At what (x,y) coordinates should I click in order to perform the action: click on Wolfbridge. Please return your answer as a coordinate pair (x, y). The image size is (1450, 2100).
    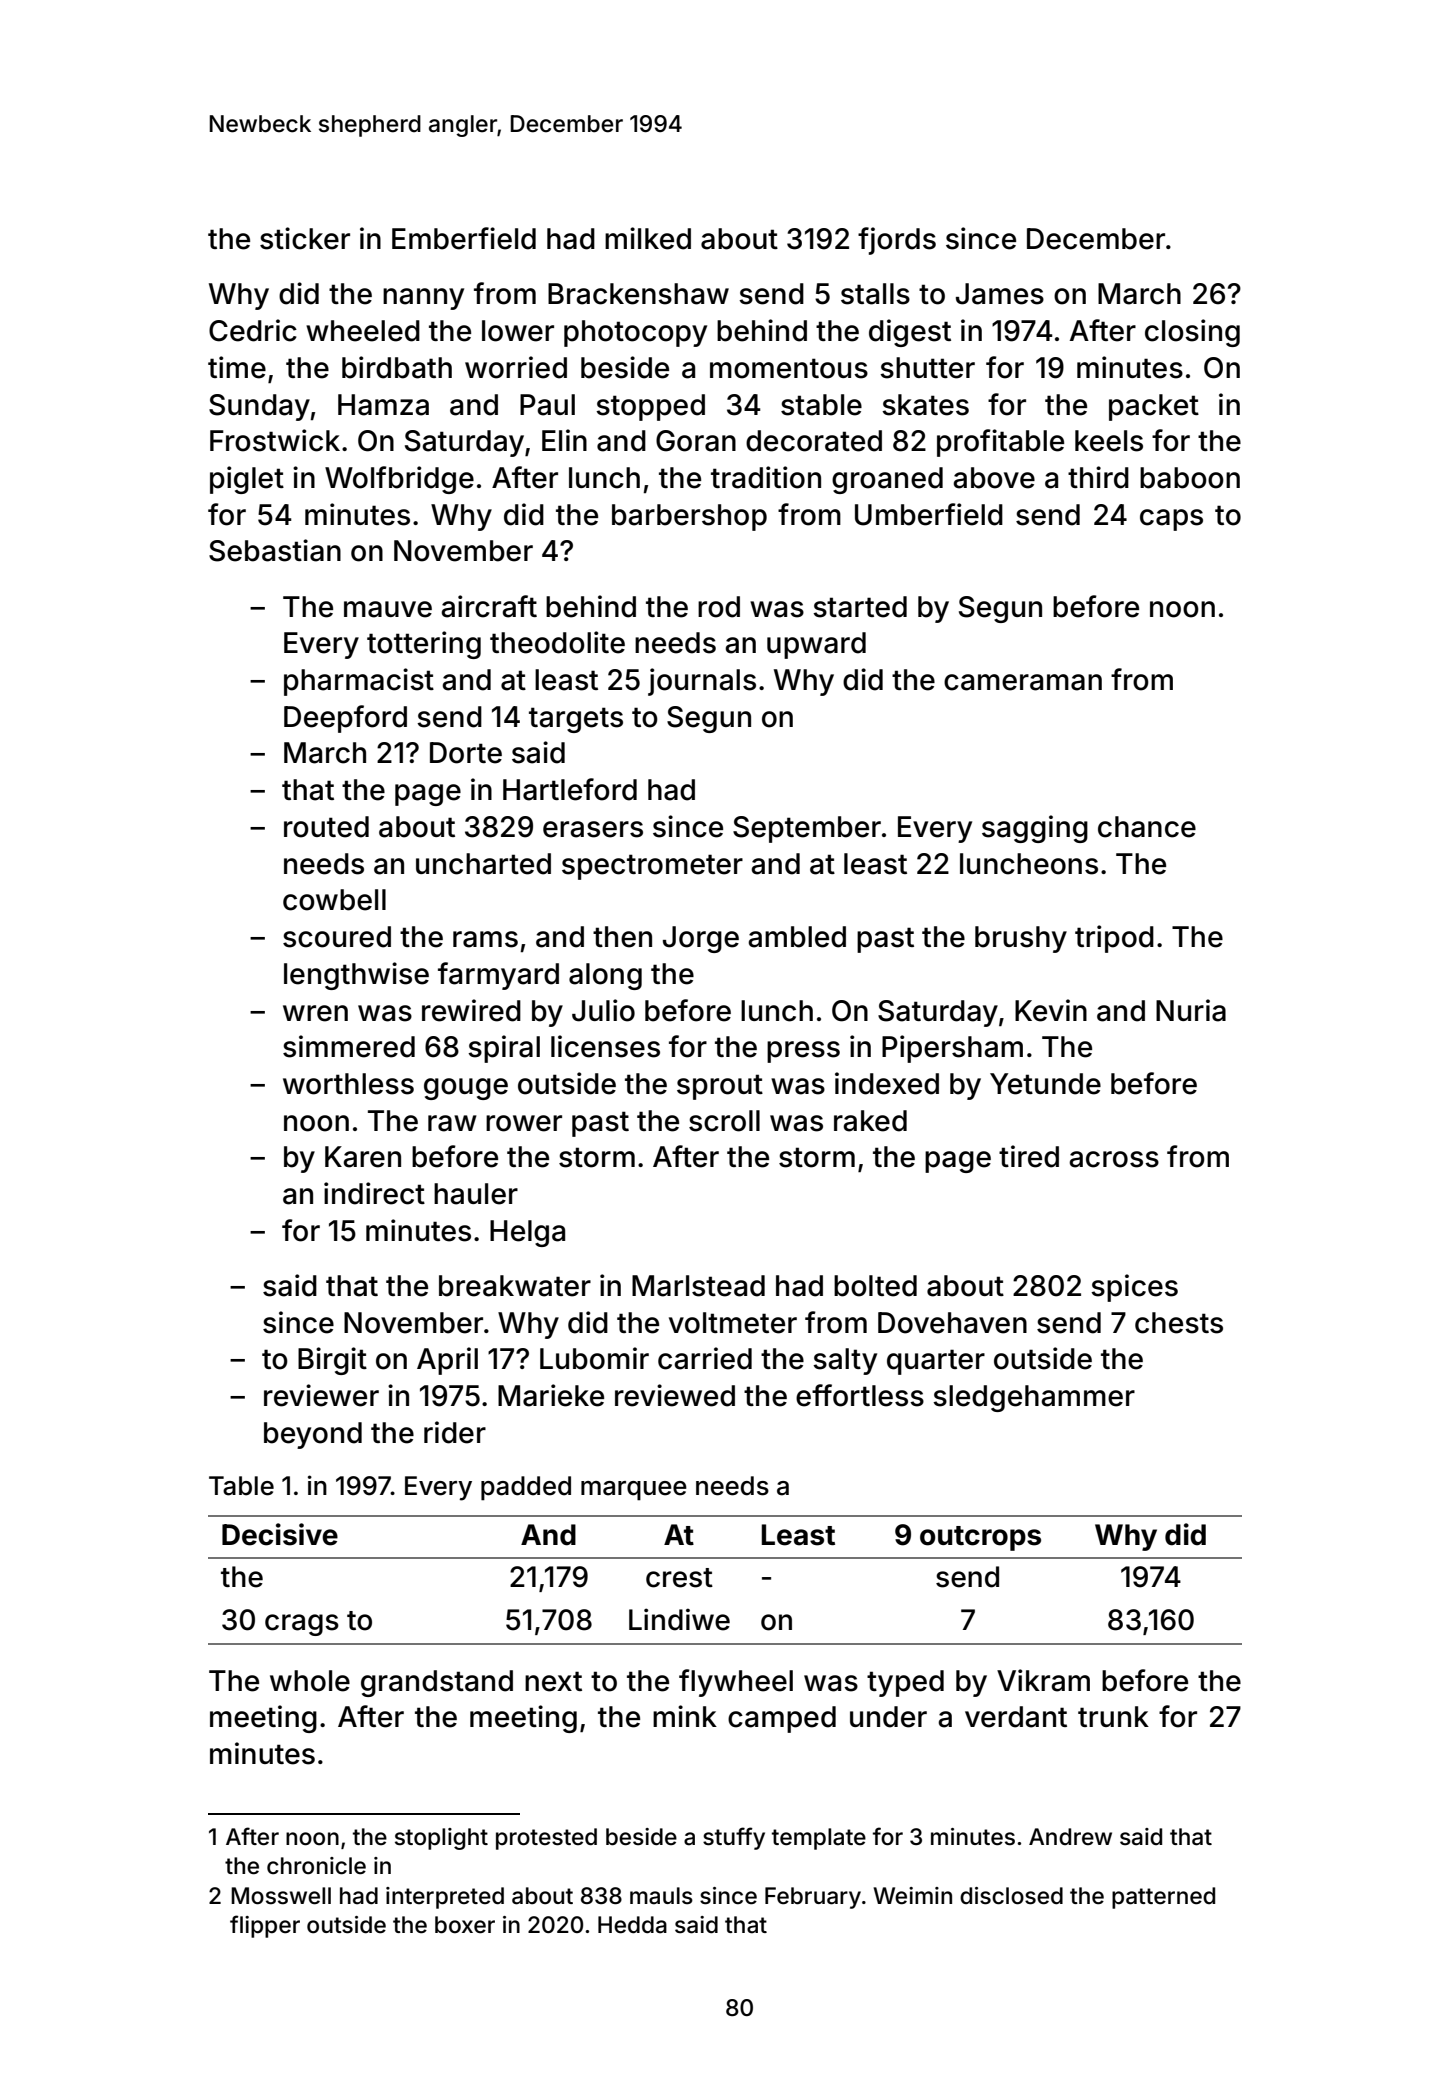
    Looking at the image, I should click on (399, 480).
